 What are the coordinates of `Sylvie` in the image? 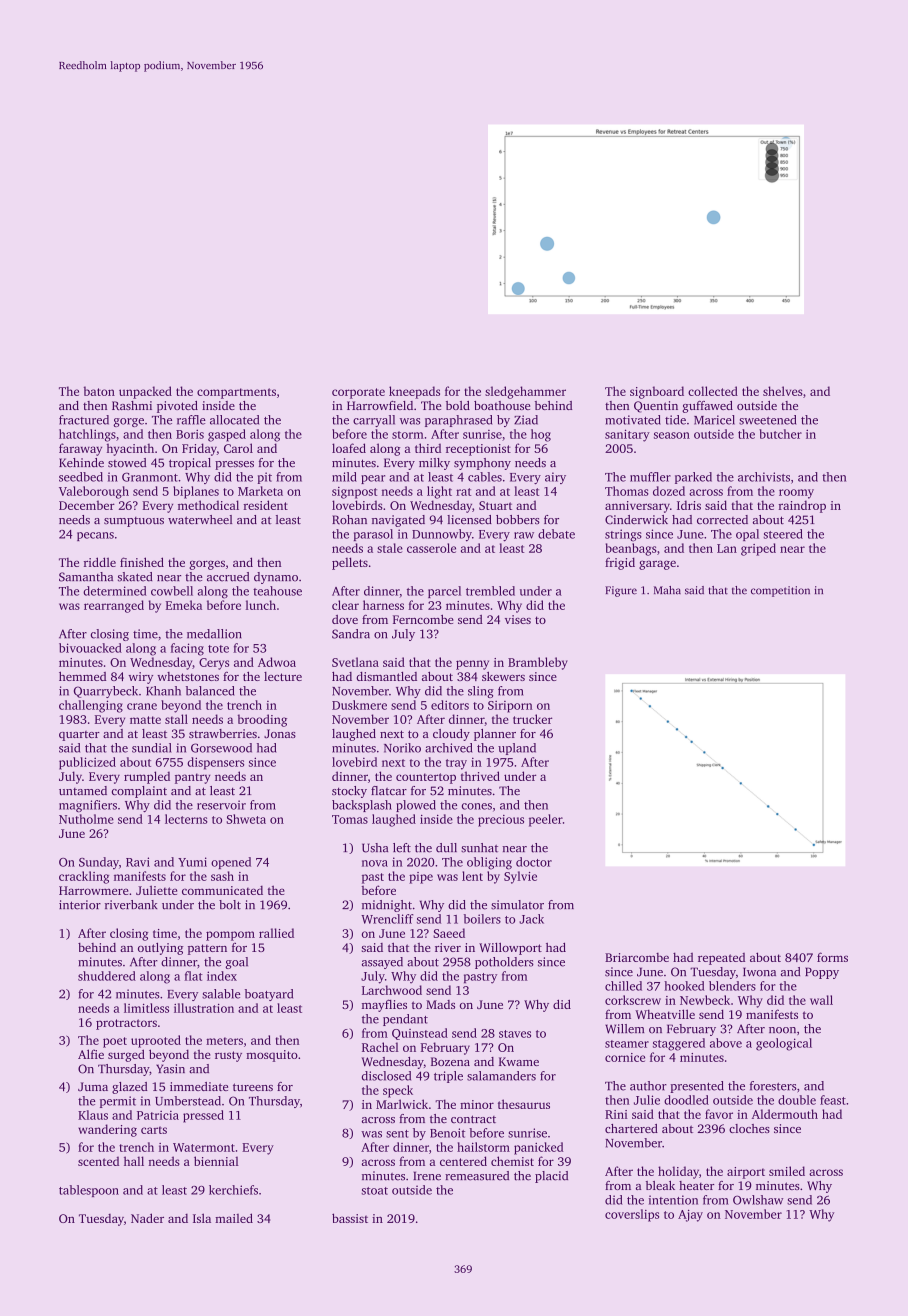 It's located at (520, 877).
